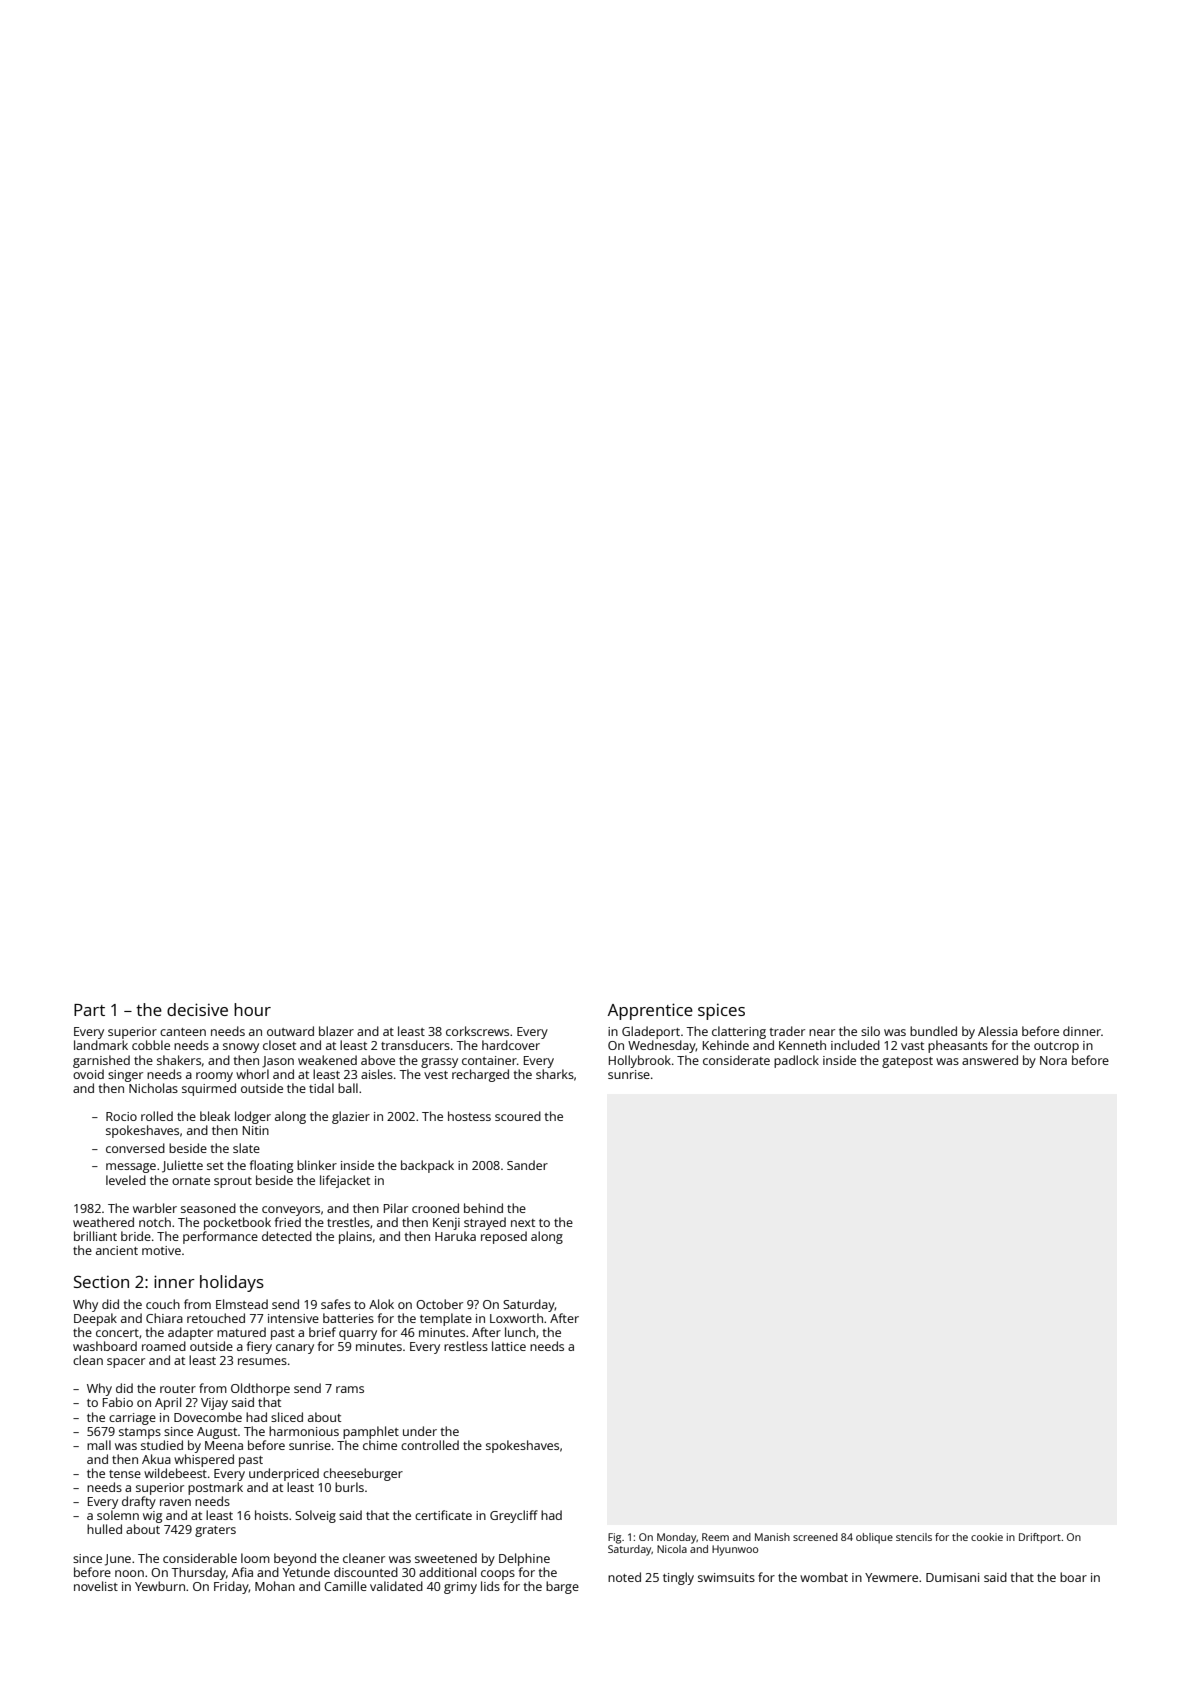 The width and height of the page is (1190, 1683). I want to click on lunch, so click(520, 1332).
